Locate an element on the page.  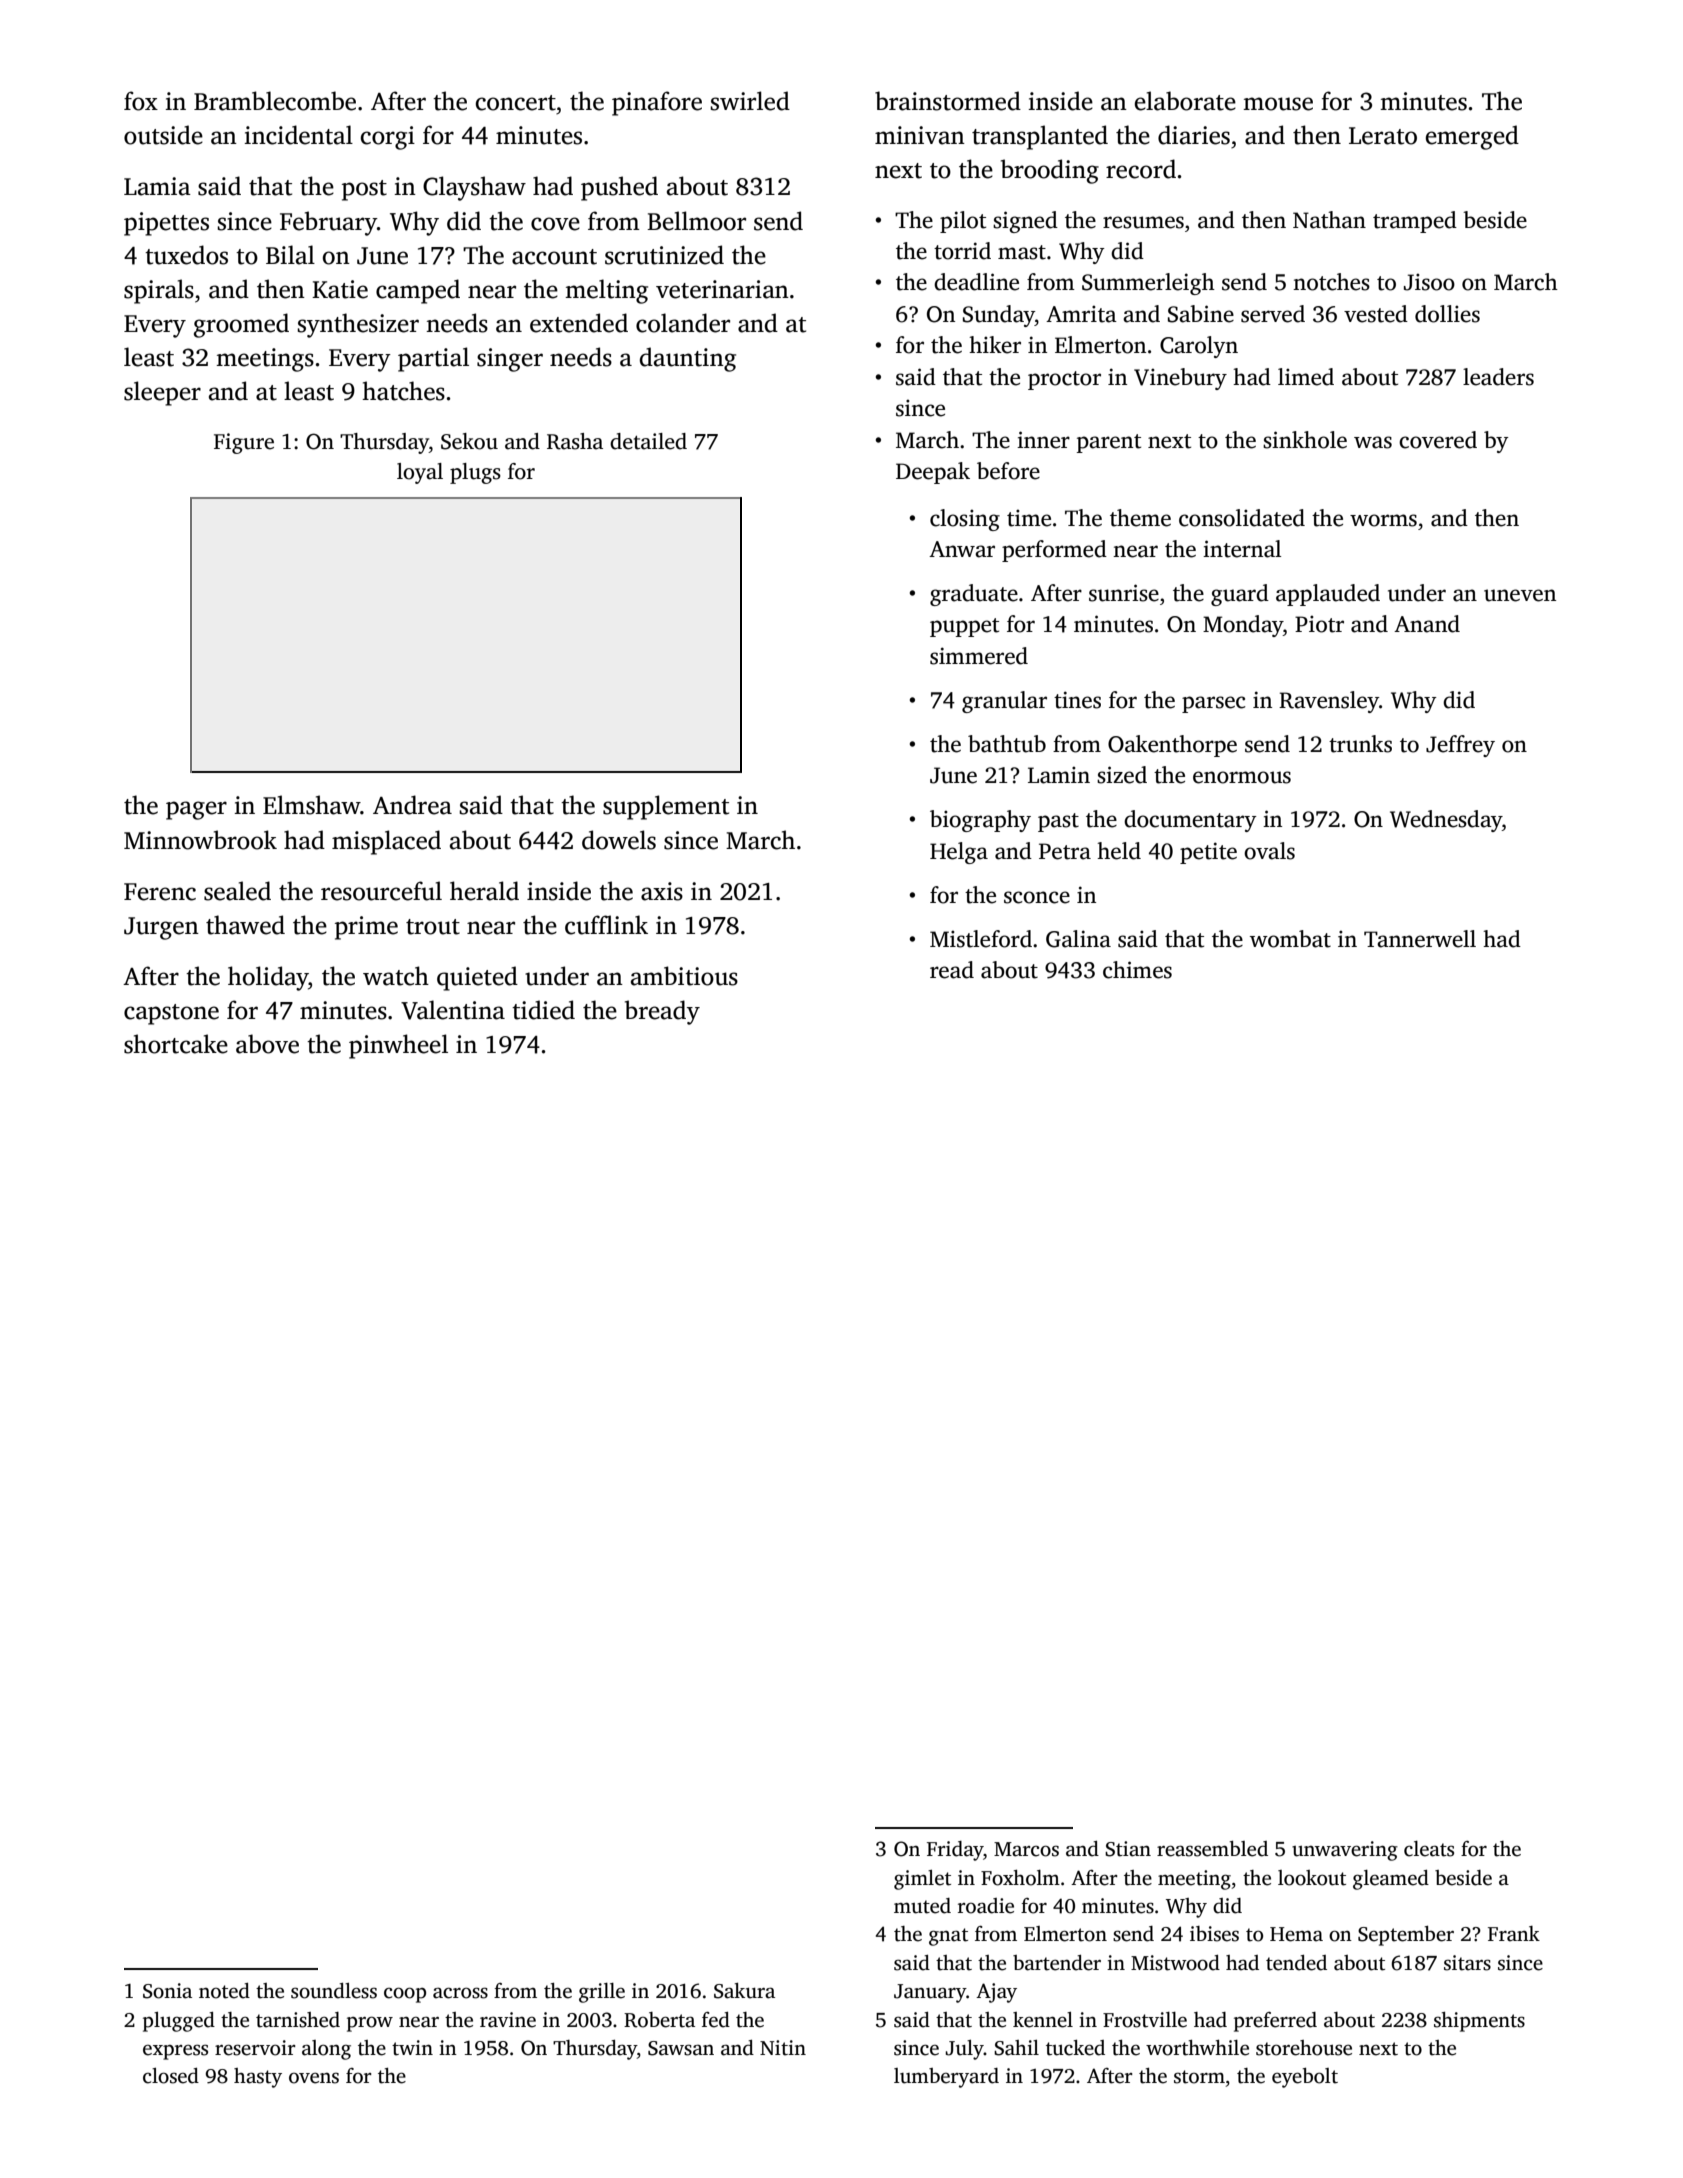
gimlet is located at coordinates (922, 1880).
